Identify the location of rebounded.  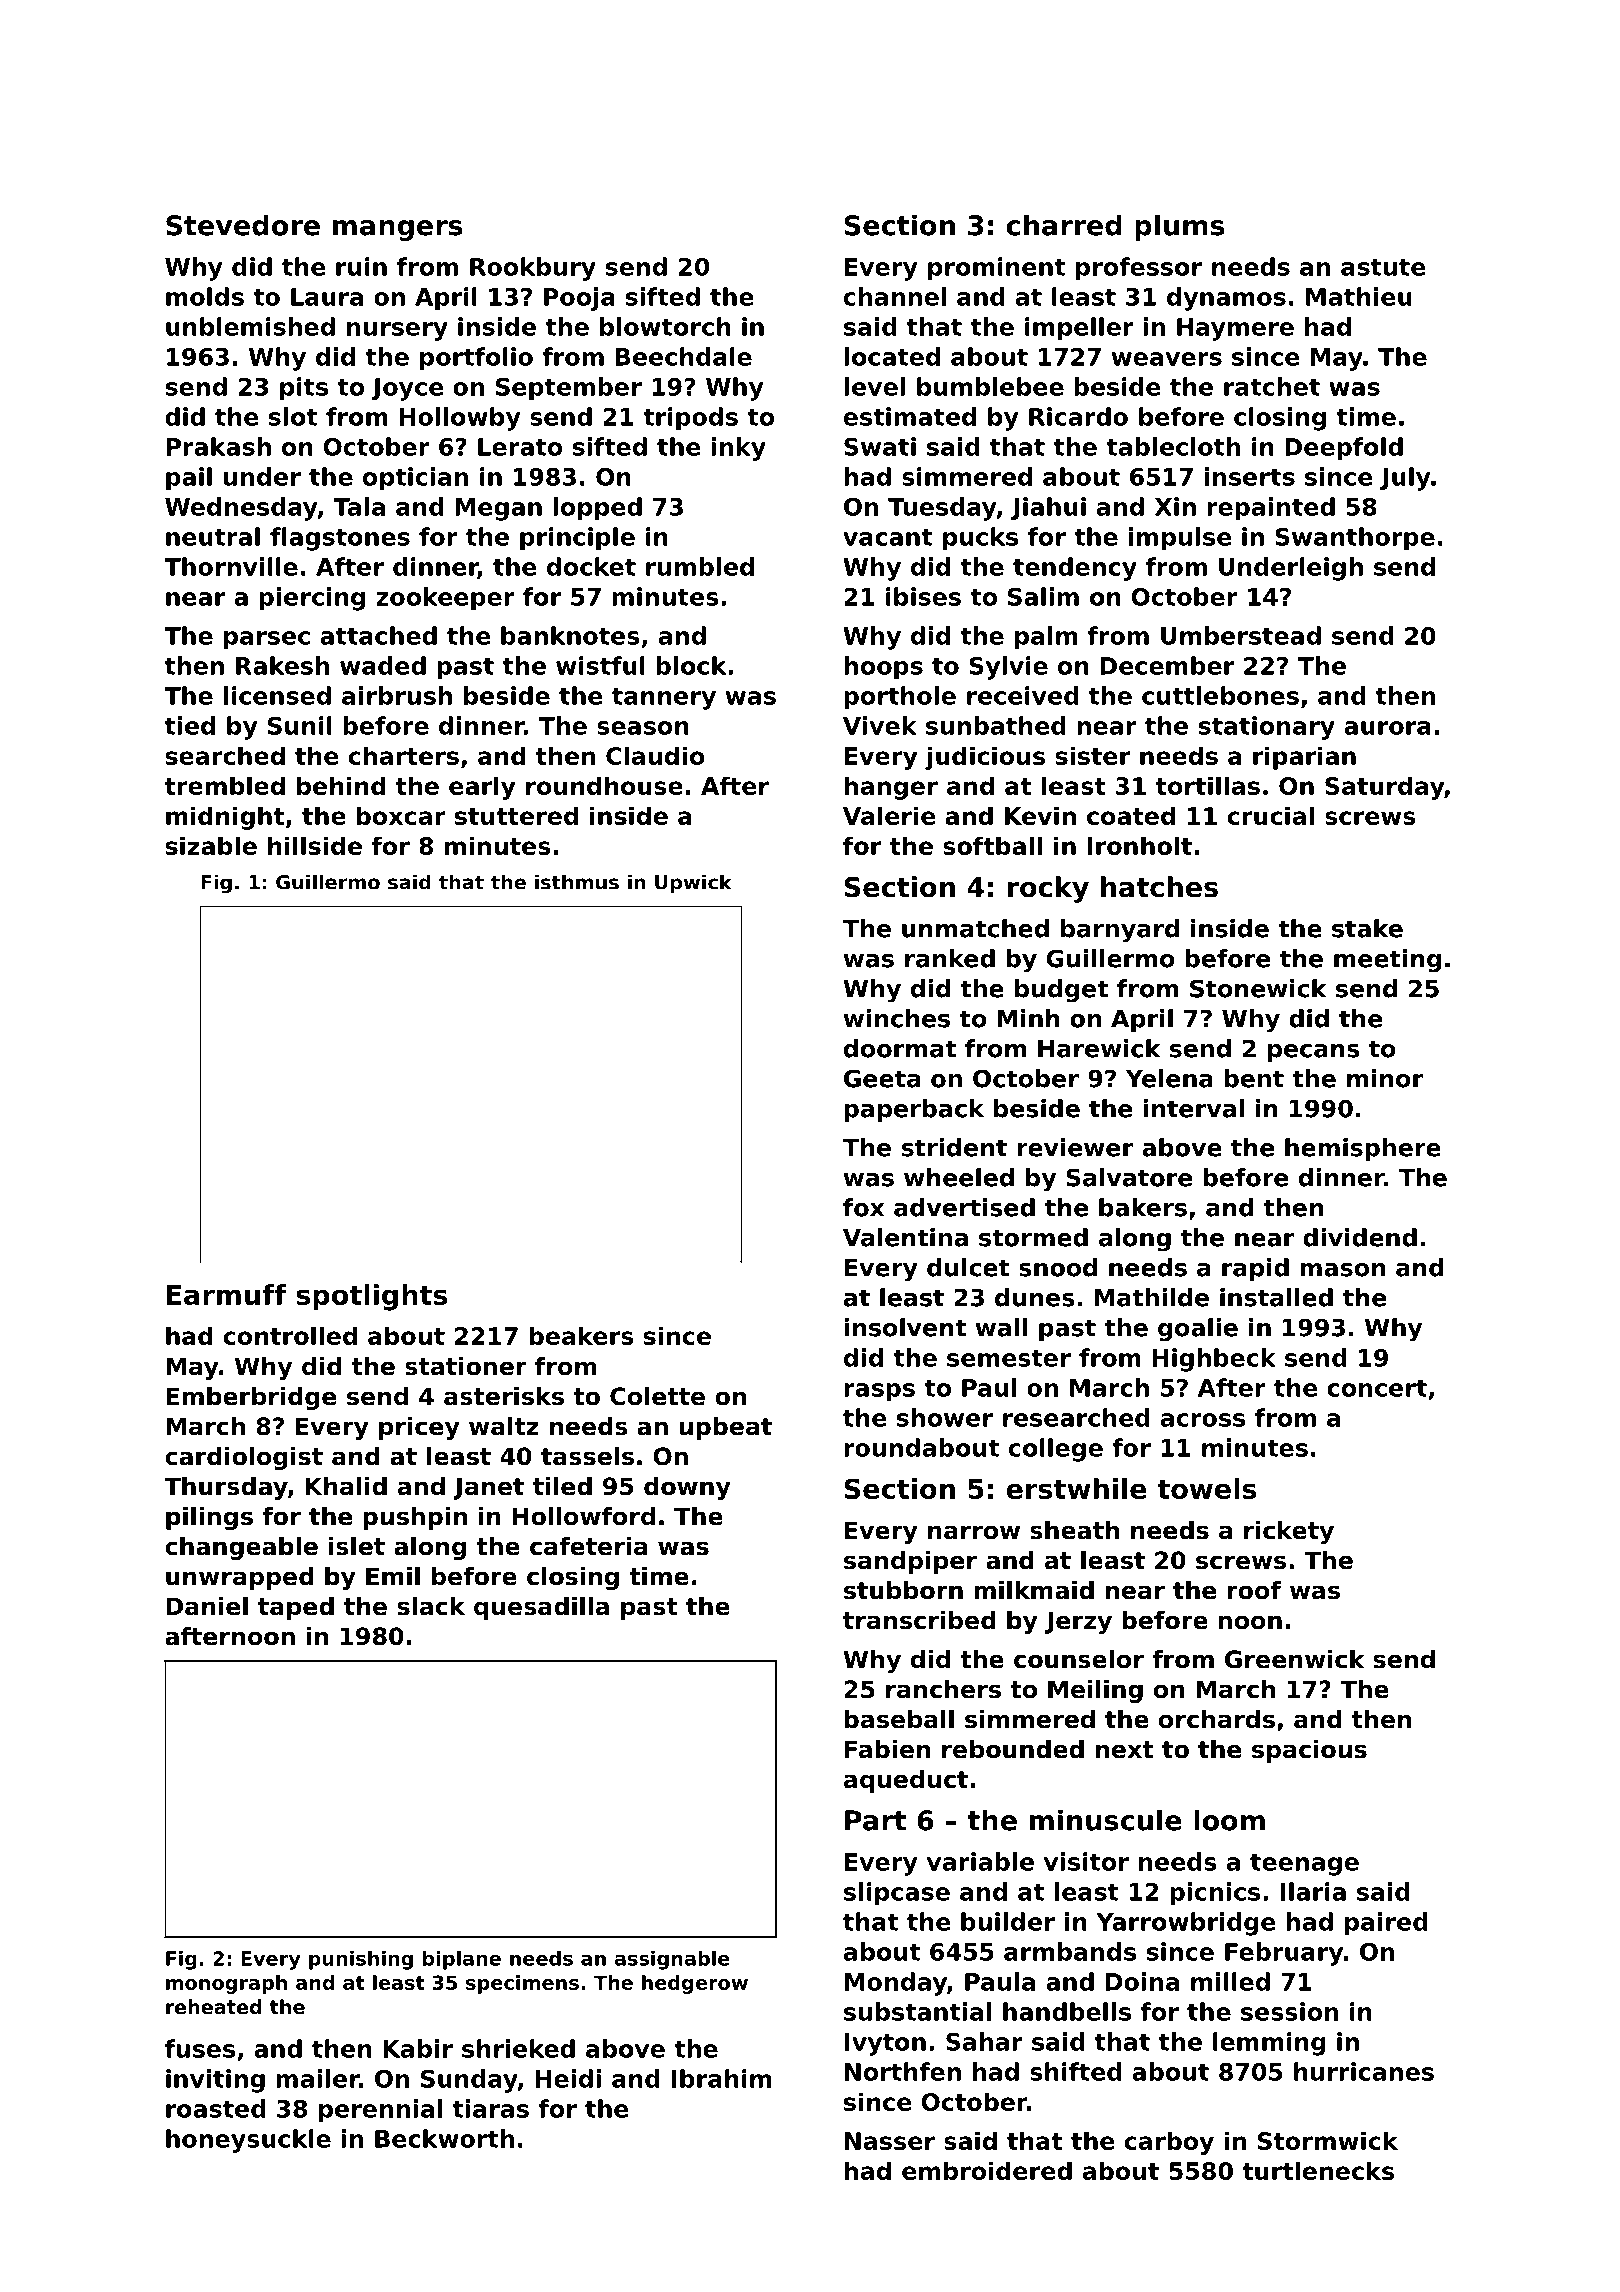
(1013, 1749).
